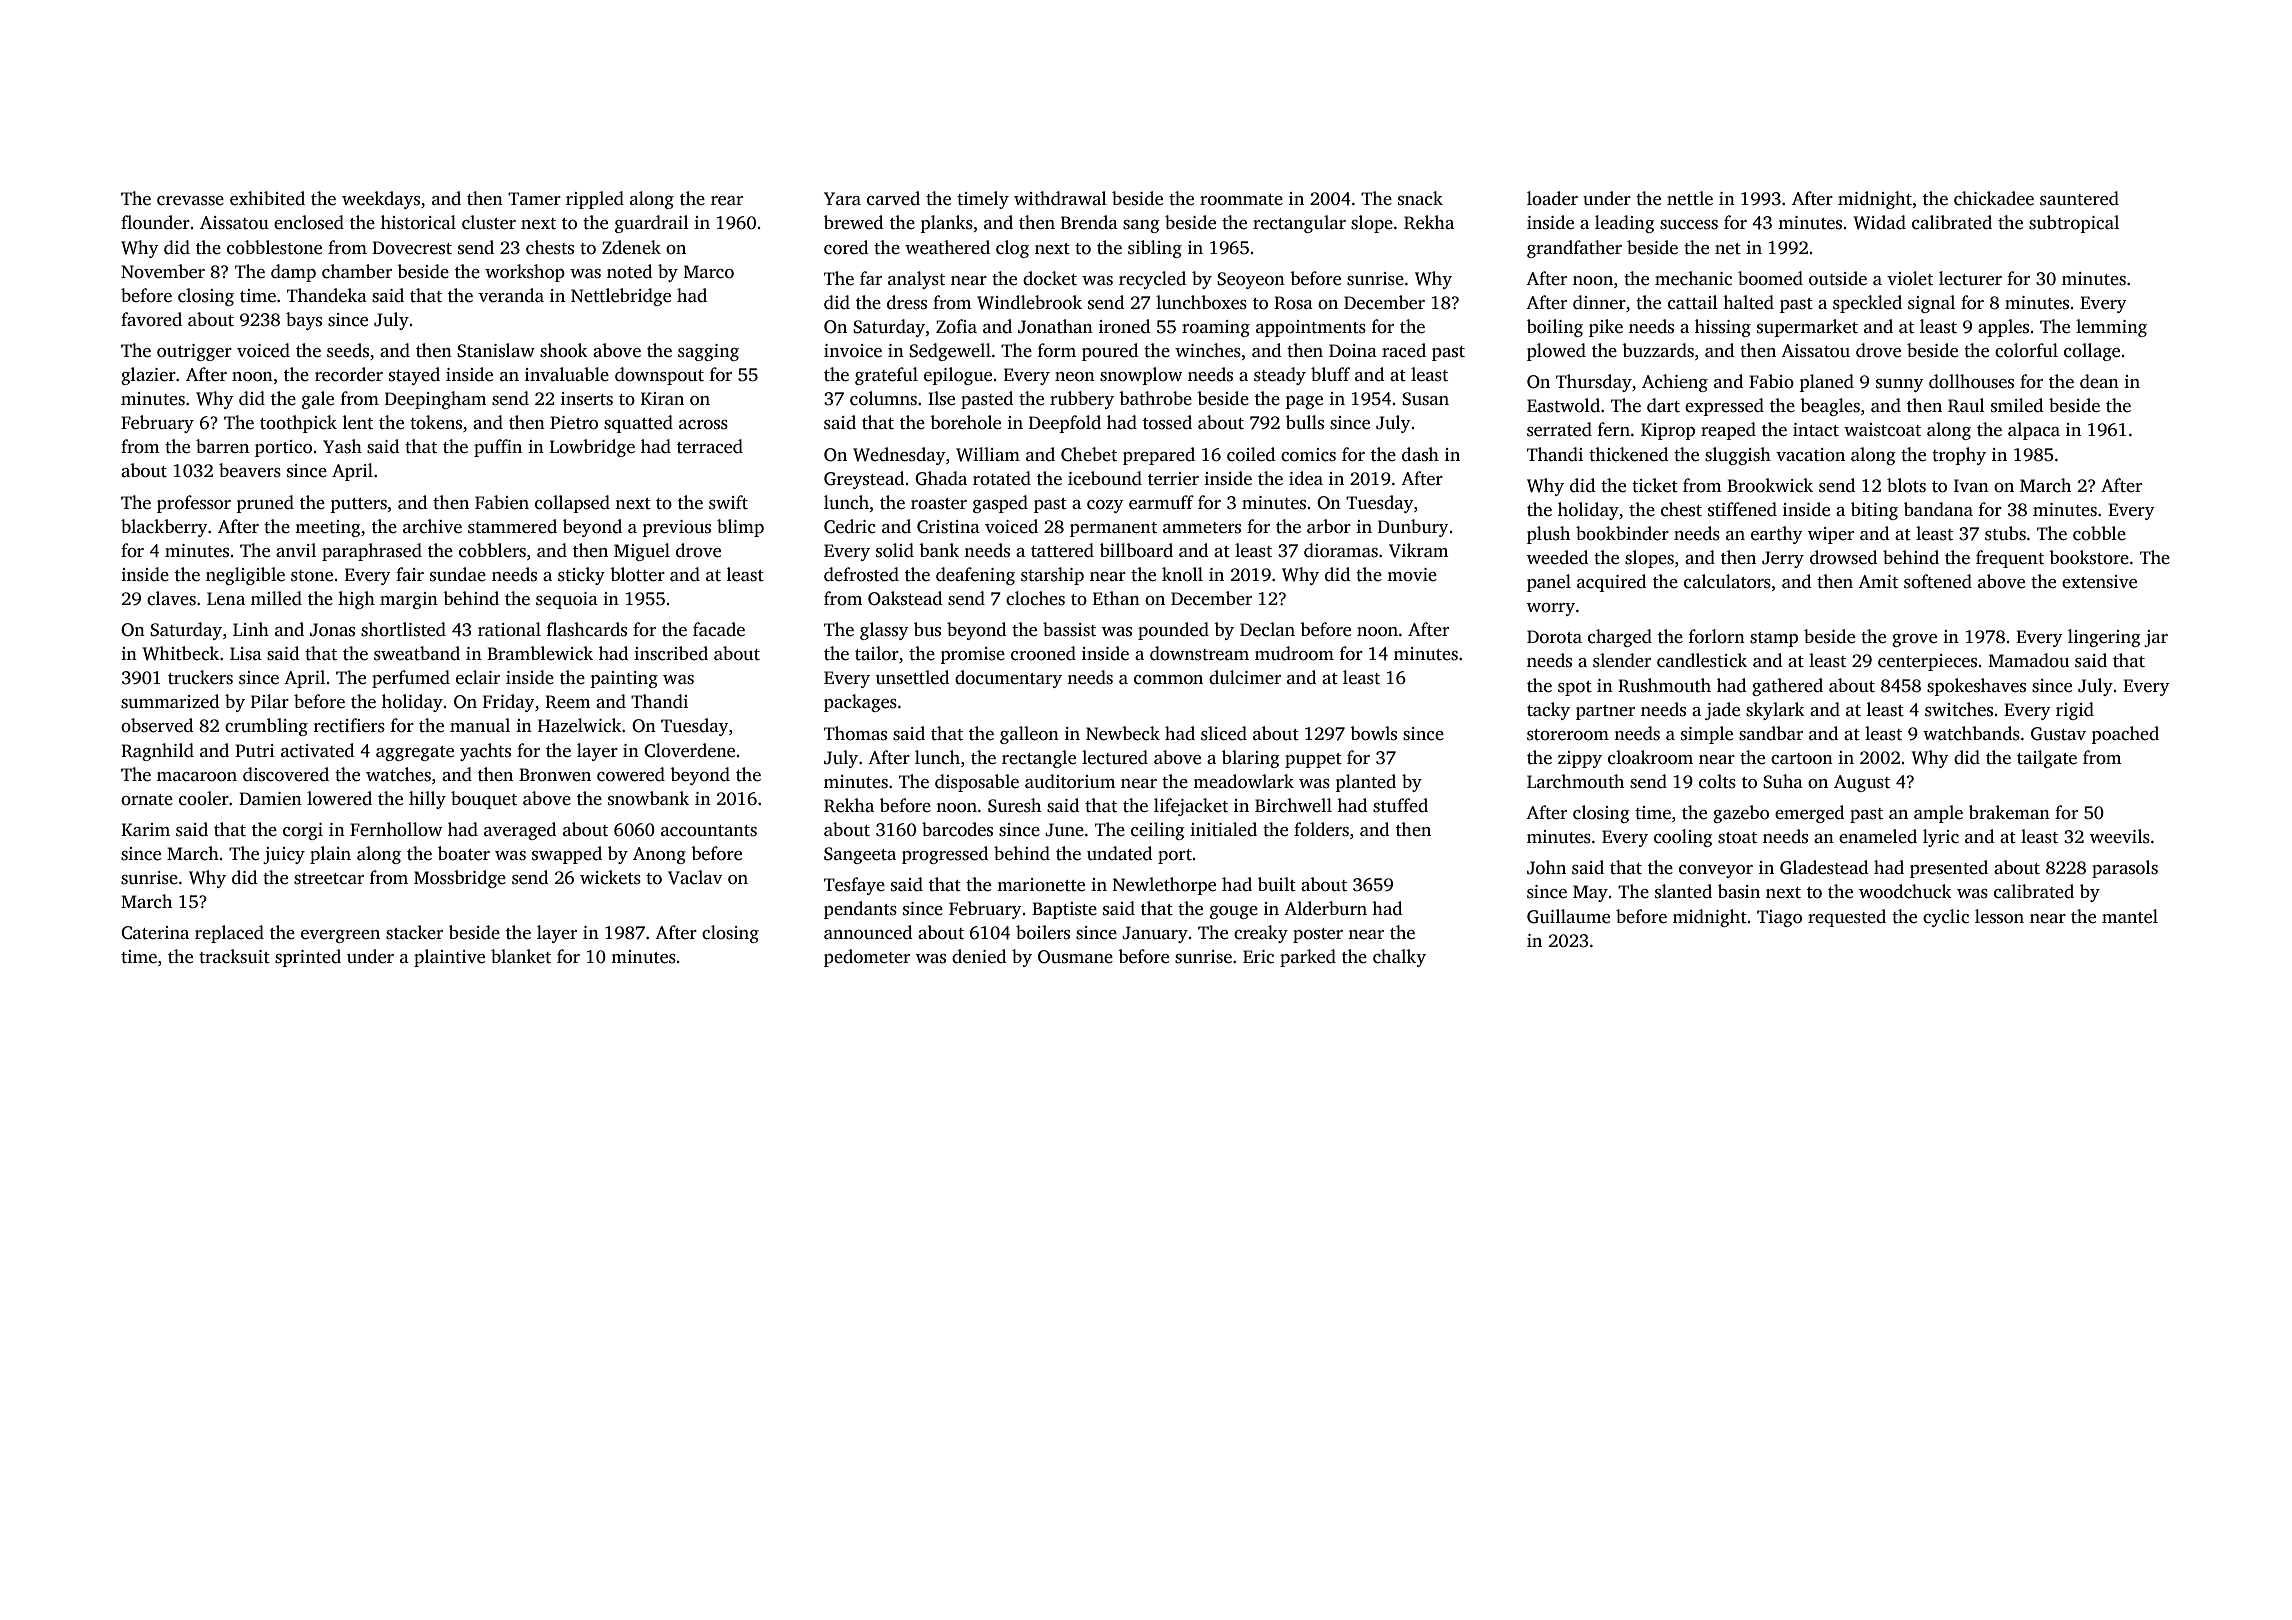  Describe the element at coordinates (414, 932) in the document. I see `stacker` at that location.
